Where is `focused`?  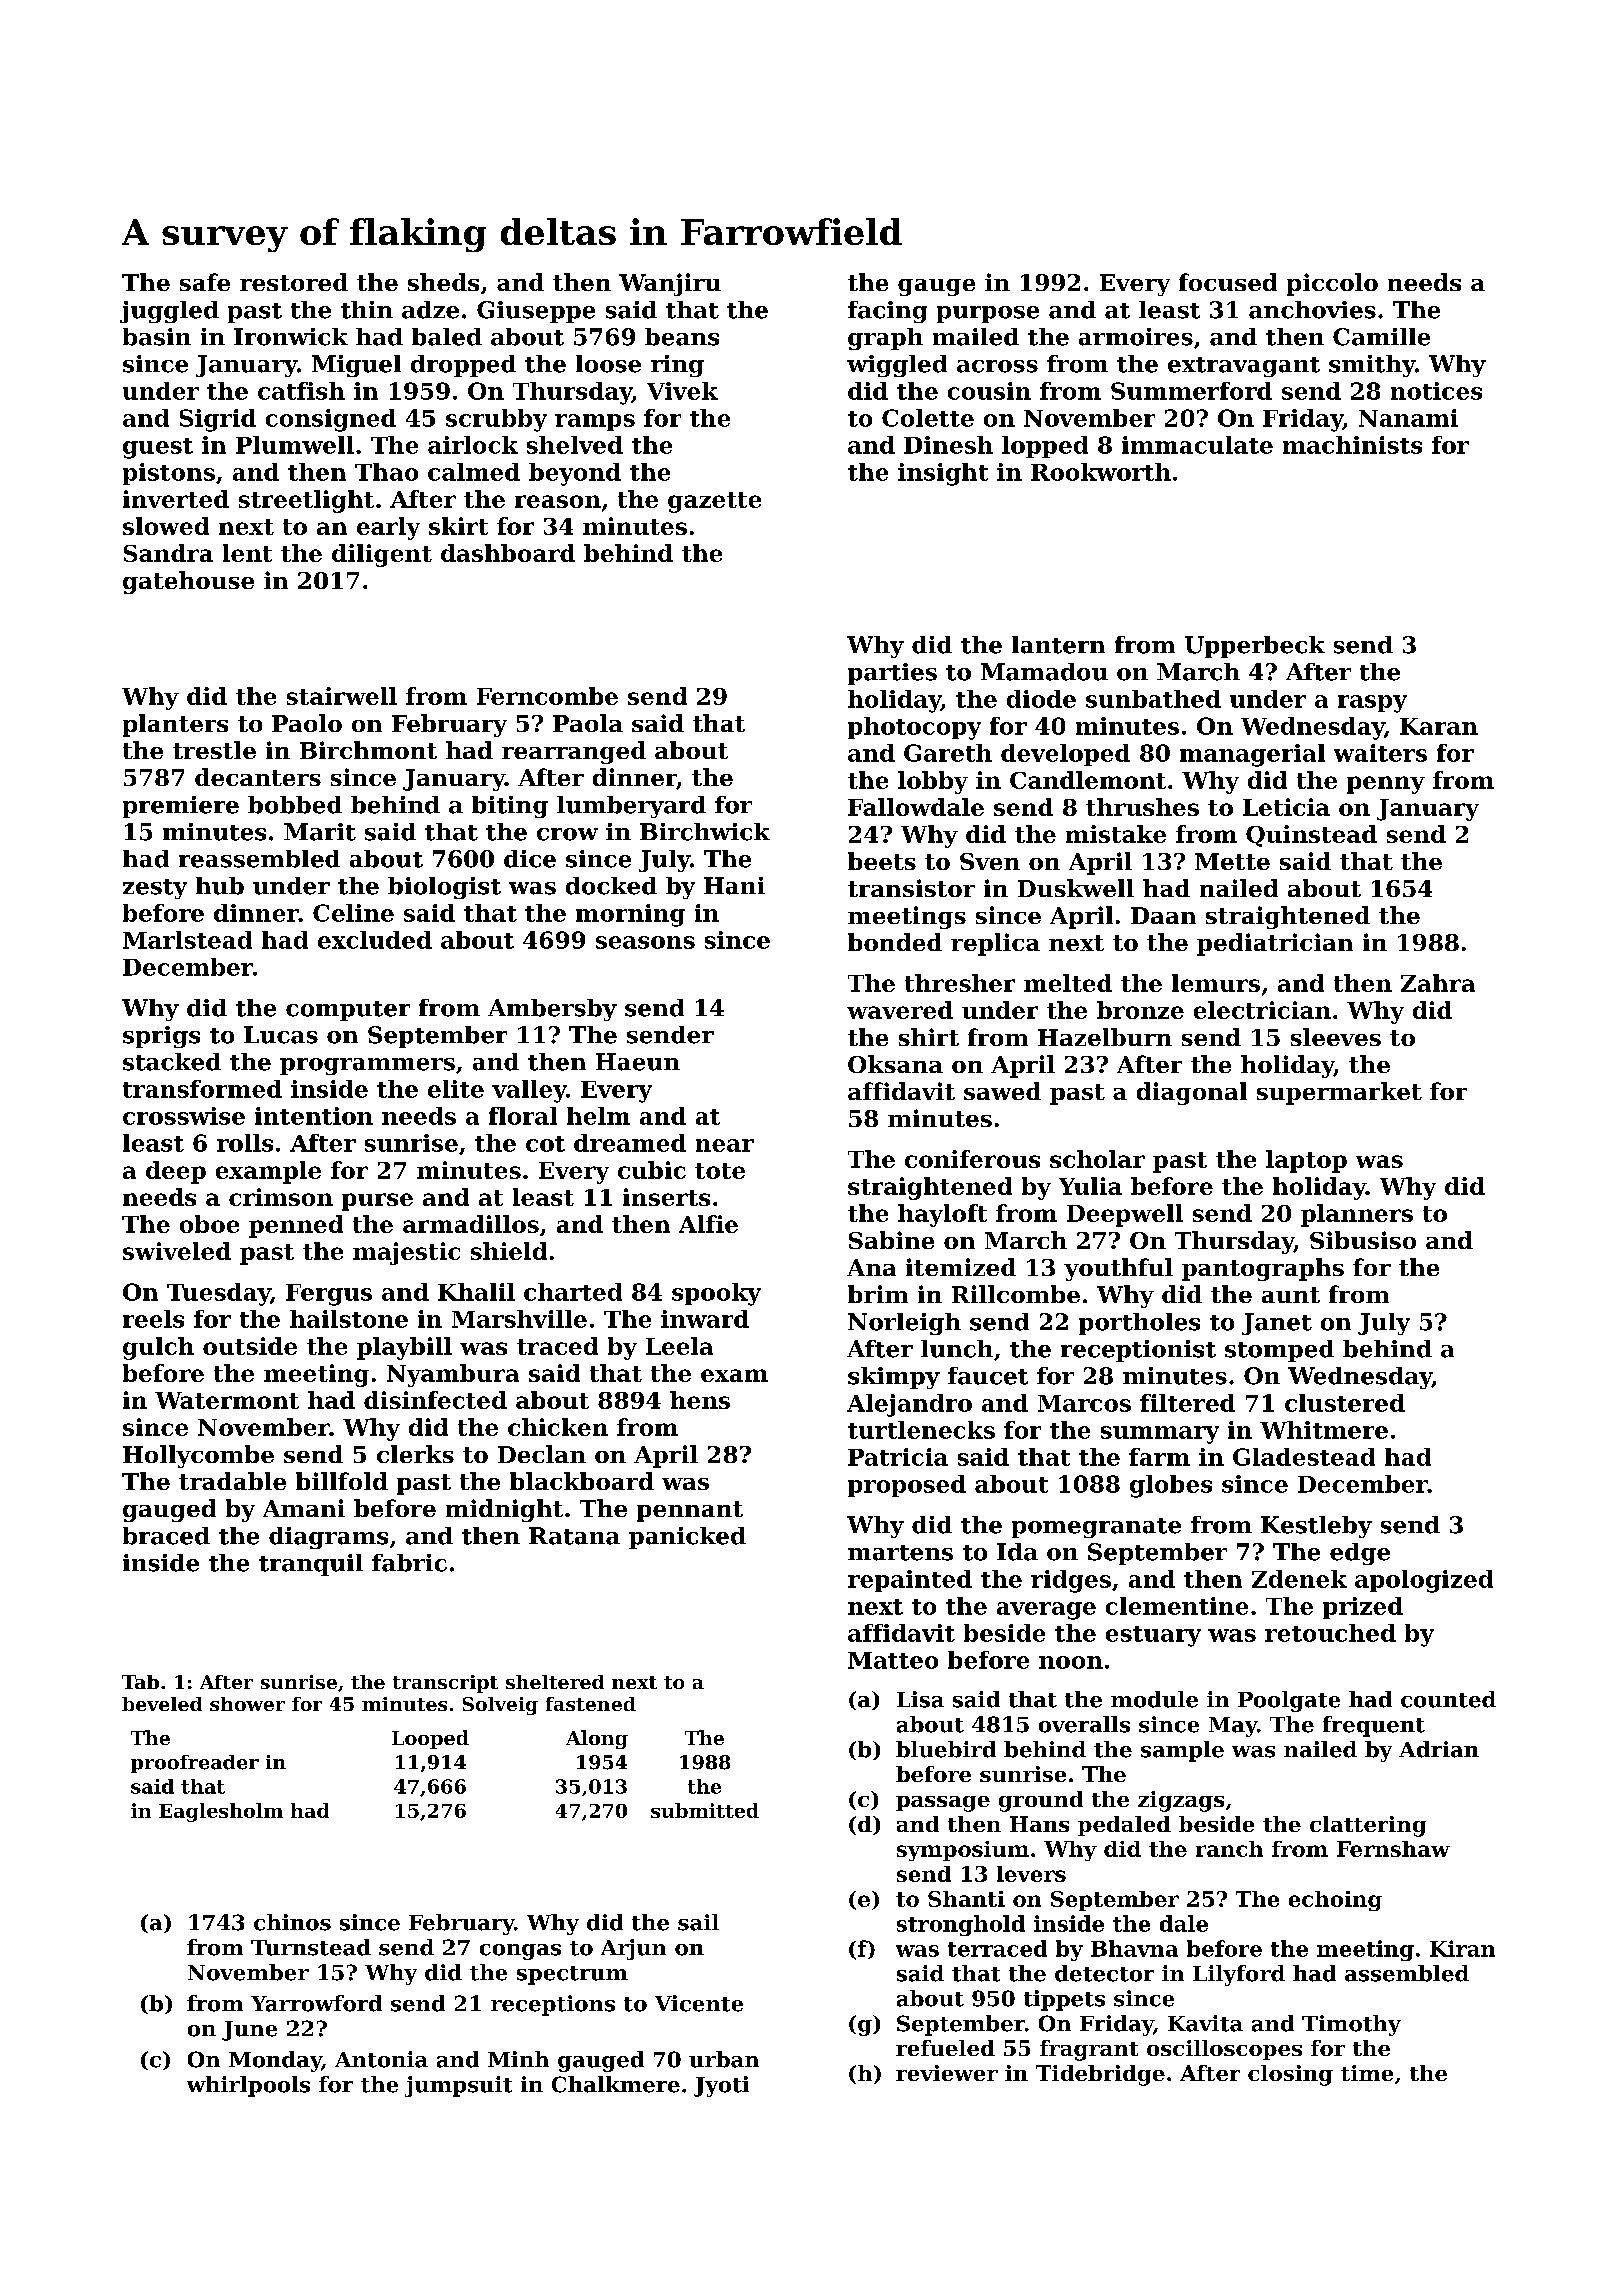
focused is located at coordinates (1228, 282).
